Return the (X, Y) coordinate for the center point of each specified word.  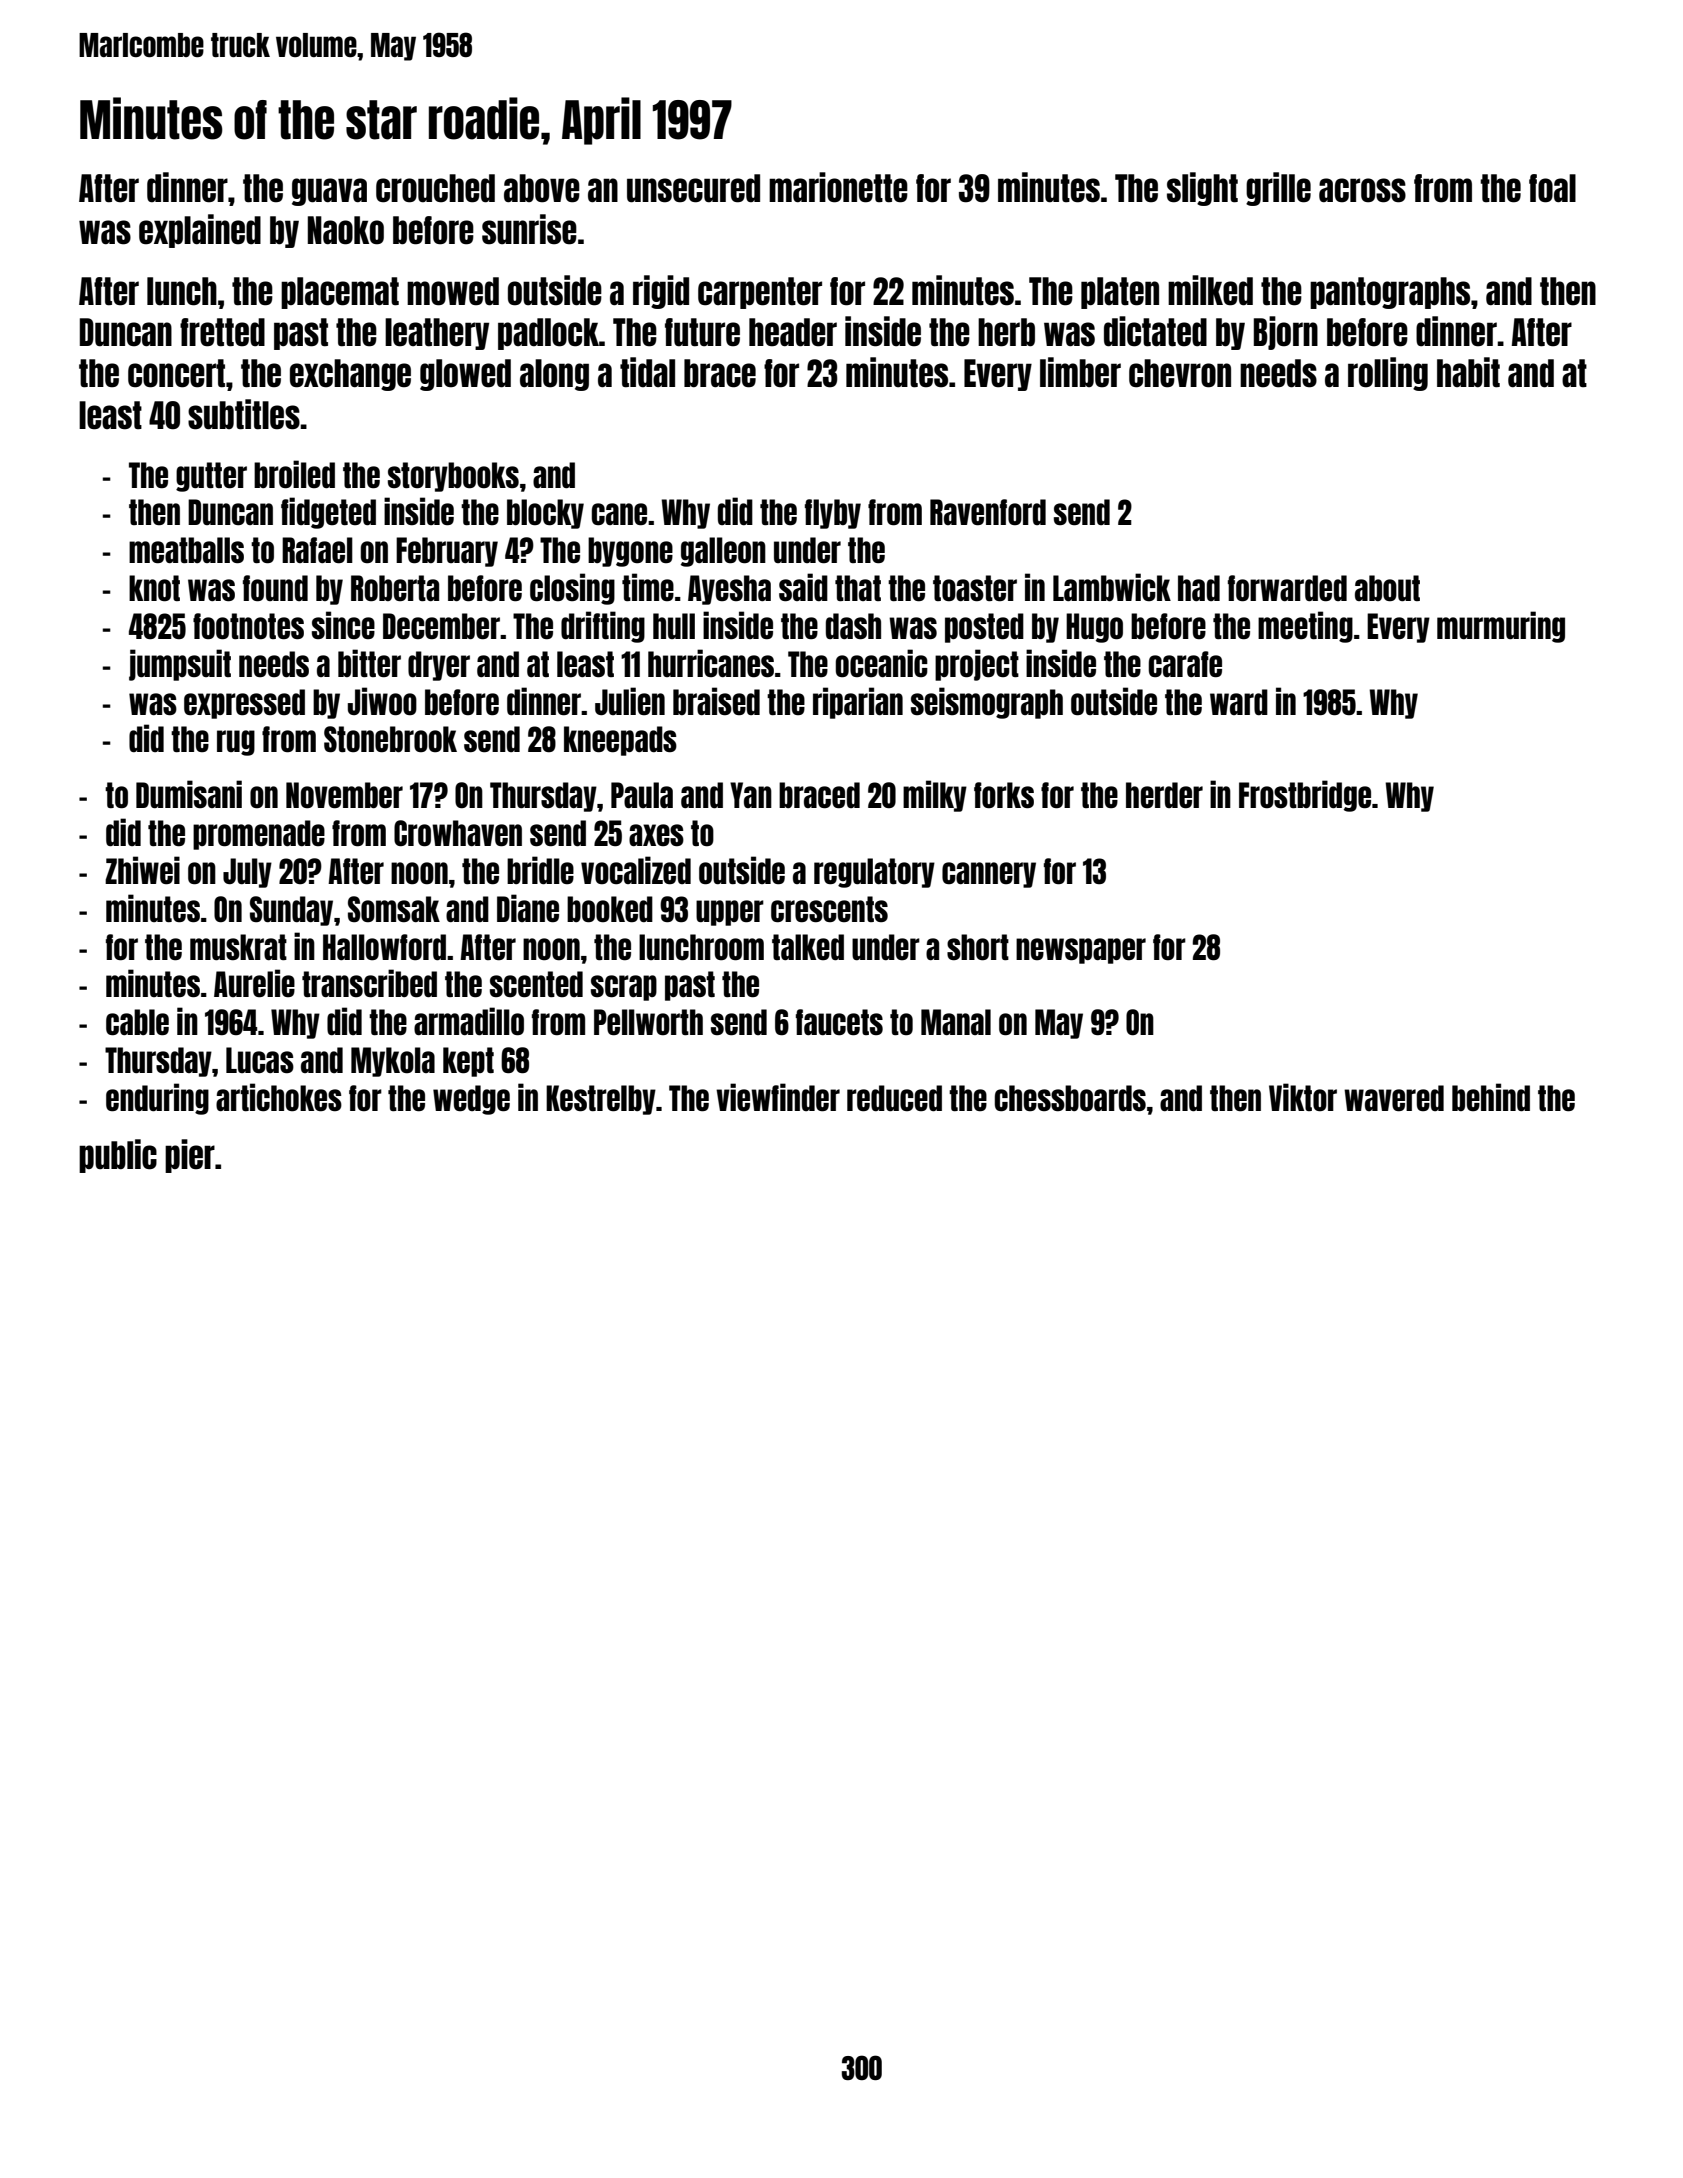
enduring (157, 1099)
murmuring (1501, 627)
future (702, 332)
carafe (1185, 664)
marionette (838, 187)
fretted (222, 332)
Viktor (1303, 1097)
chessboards (1070, 1098)
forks (1004, 795)
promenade (259, 835)
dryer (439, 666)
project (977, 665)
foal (1552, 188)
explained (200, 231)
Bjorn (1286, 333)
